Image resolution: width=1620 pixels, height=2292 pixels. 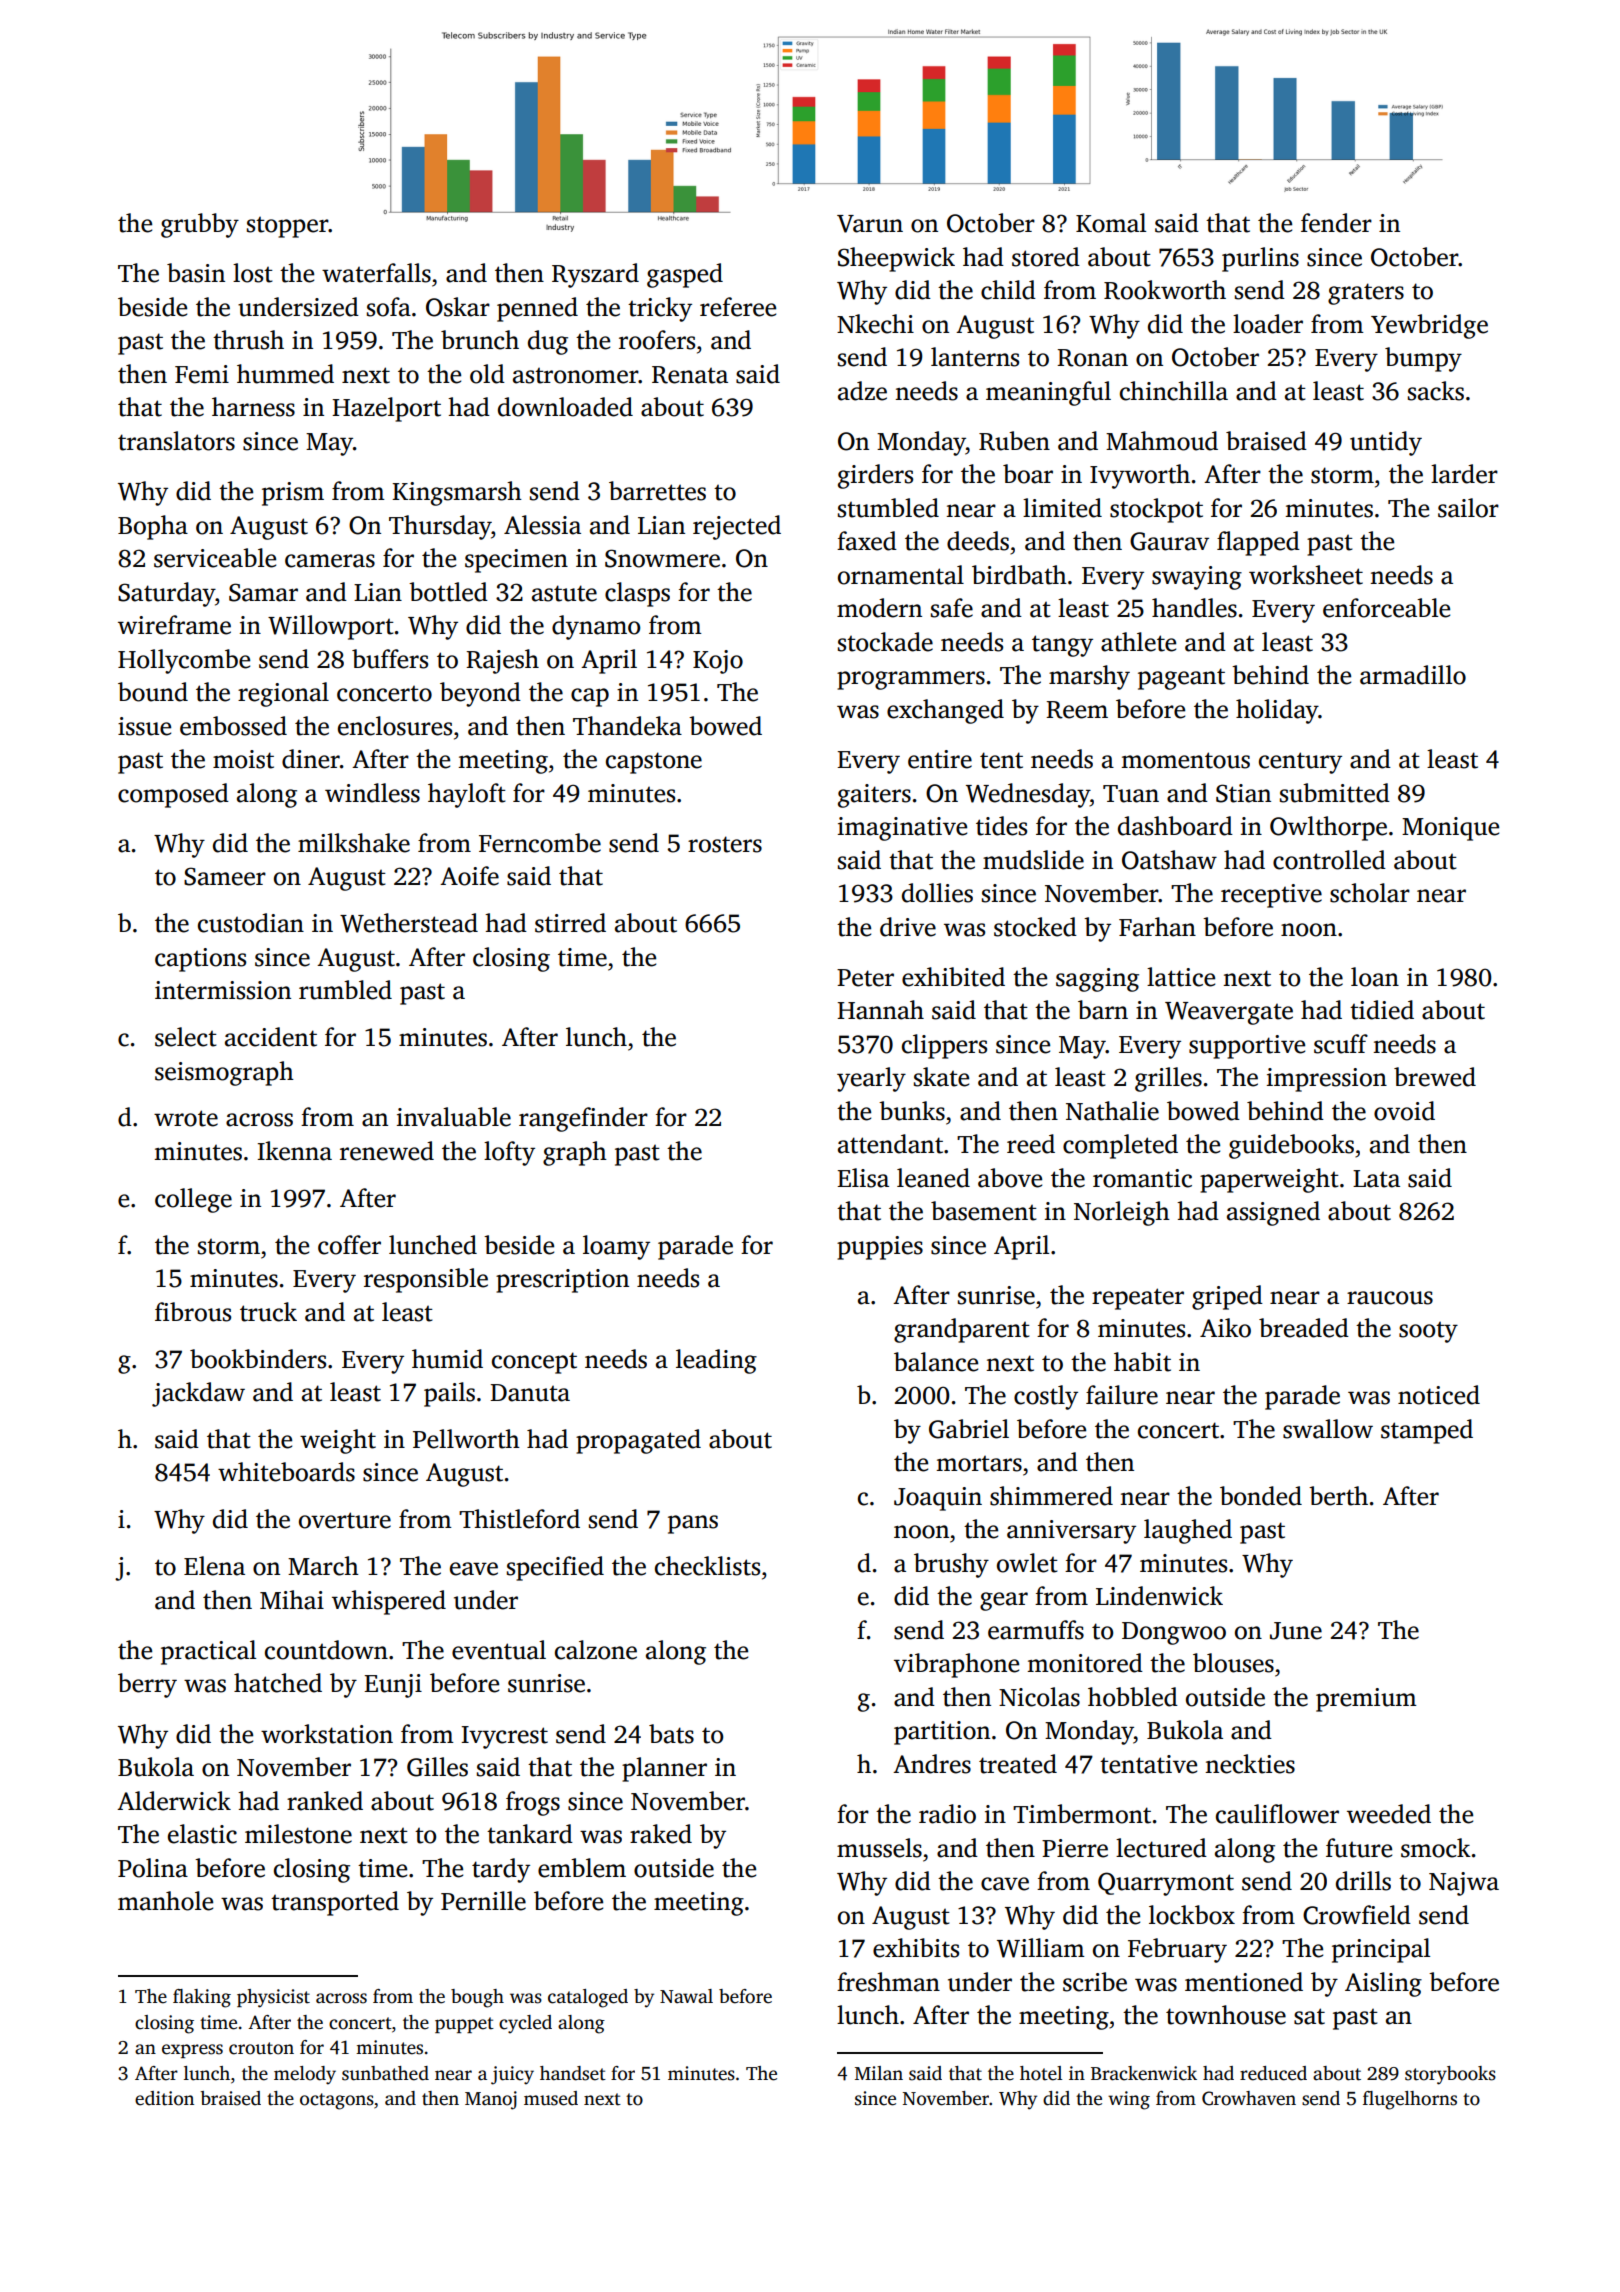 What do you see at coordinates (570, 923) in the screenshot?
I see `stirred` at bounding box center [570, 923].
